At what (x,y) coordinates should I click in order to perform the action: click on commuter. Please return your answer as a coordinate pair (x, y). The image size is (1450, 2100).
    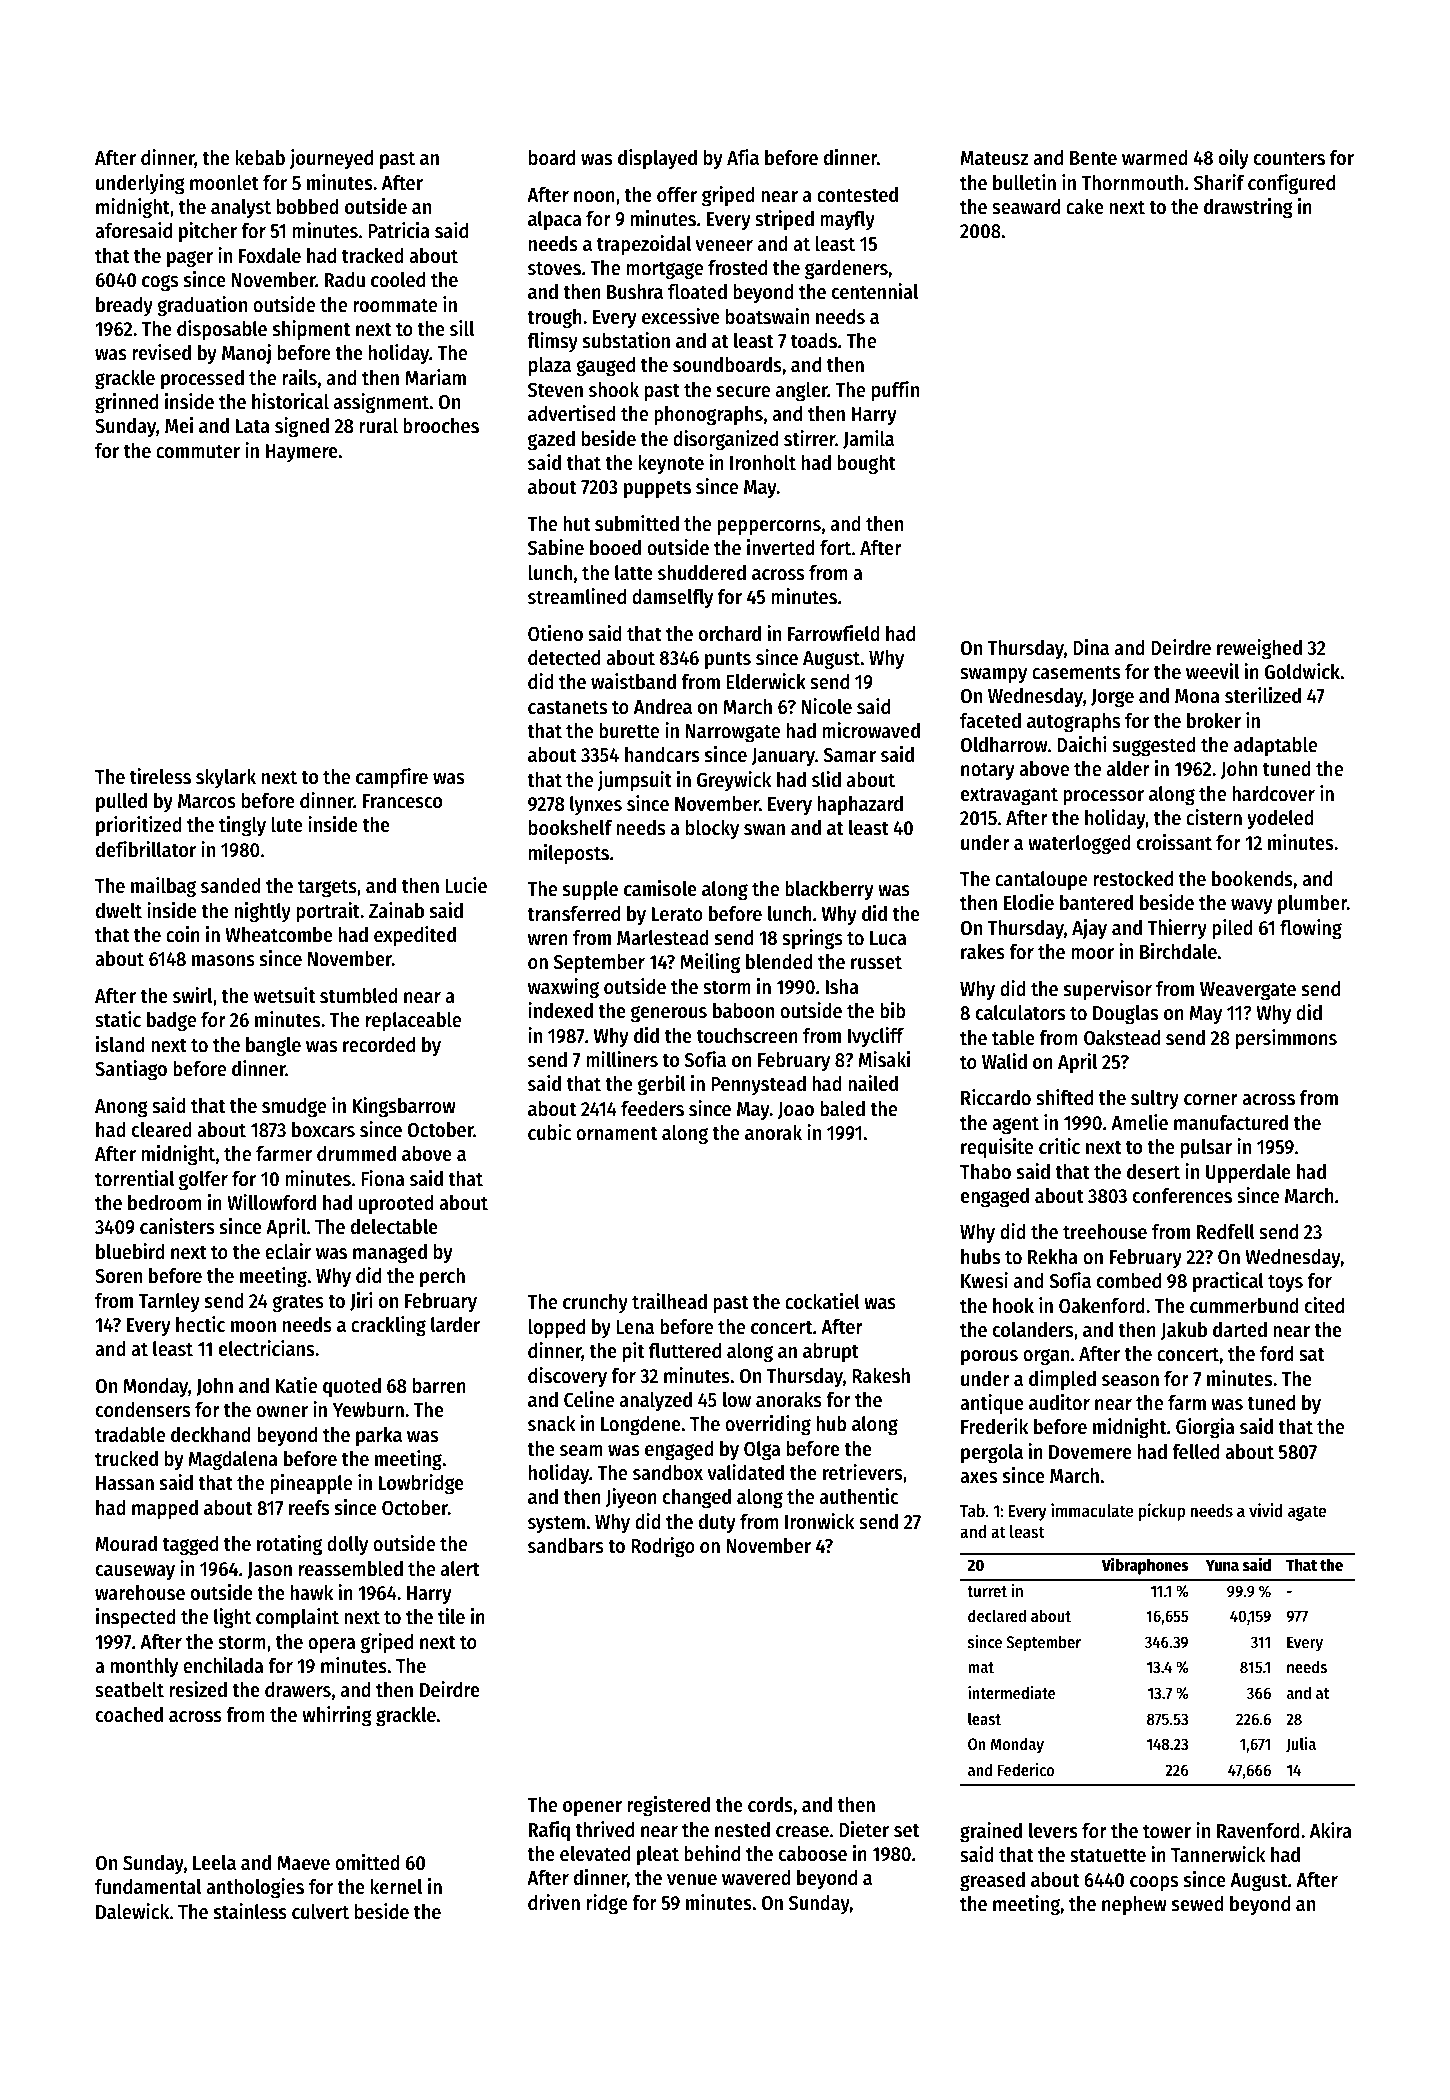
    Looking at the image, I should click on (198, 452).
